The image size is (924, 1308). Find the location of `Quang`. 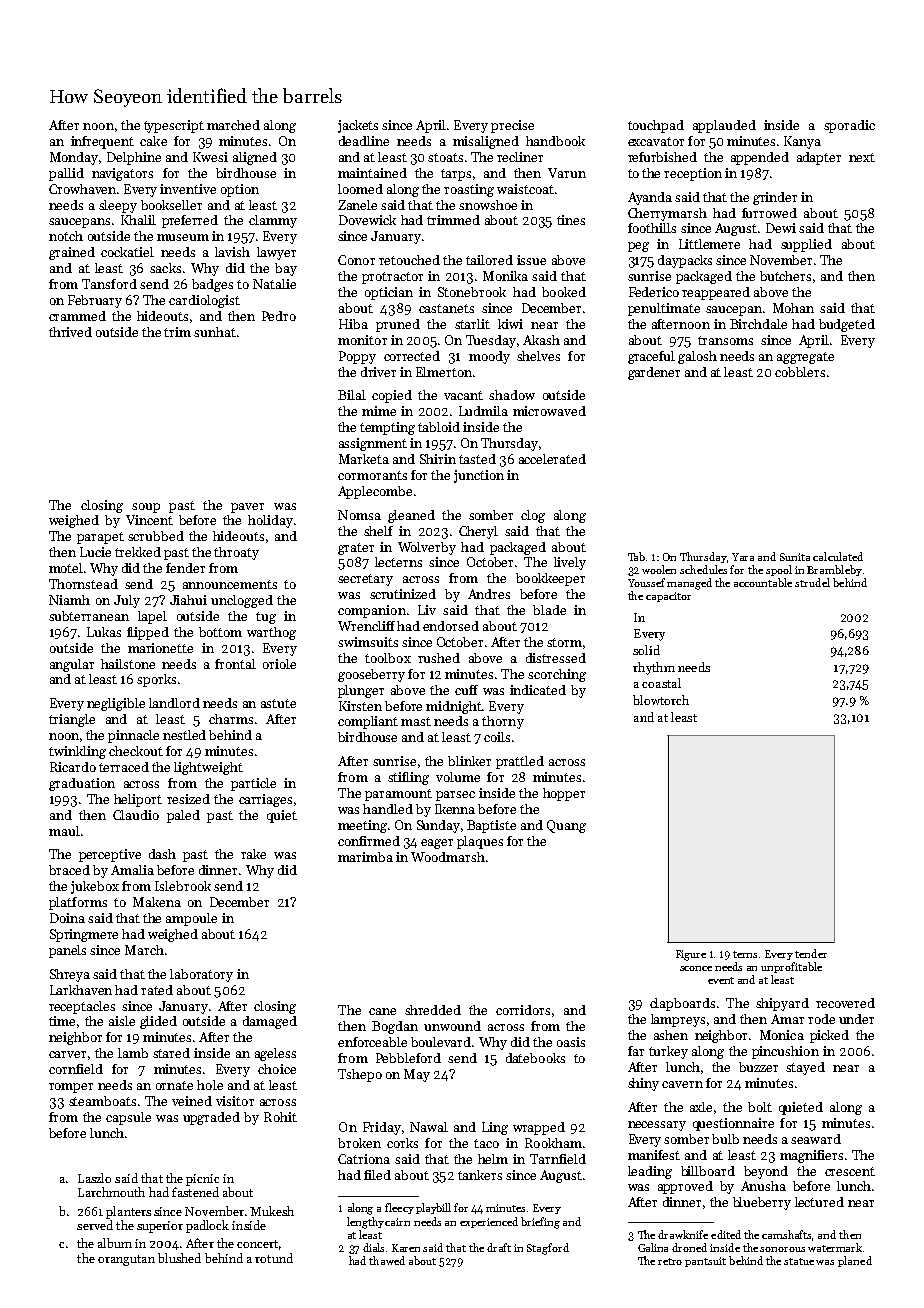

Quang is located at coordinates (566, 826).
